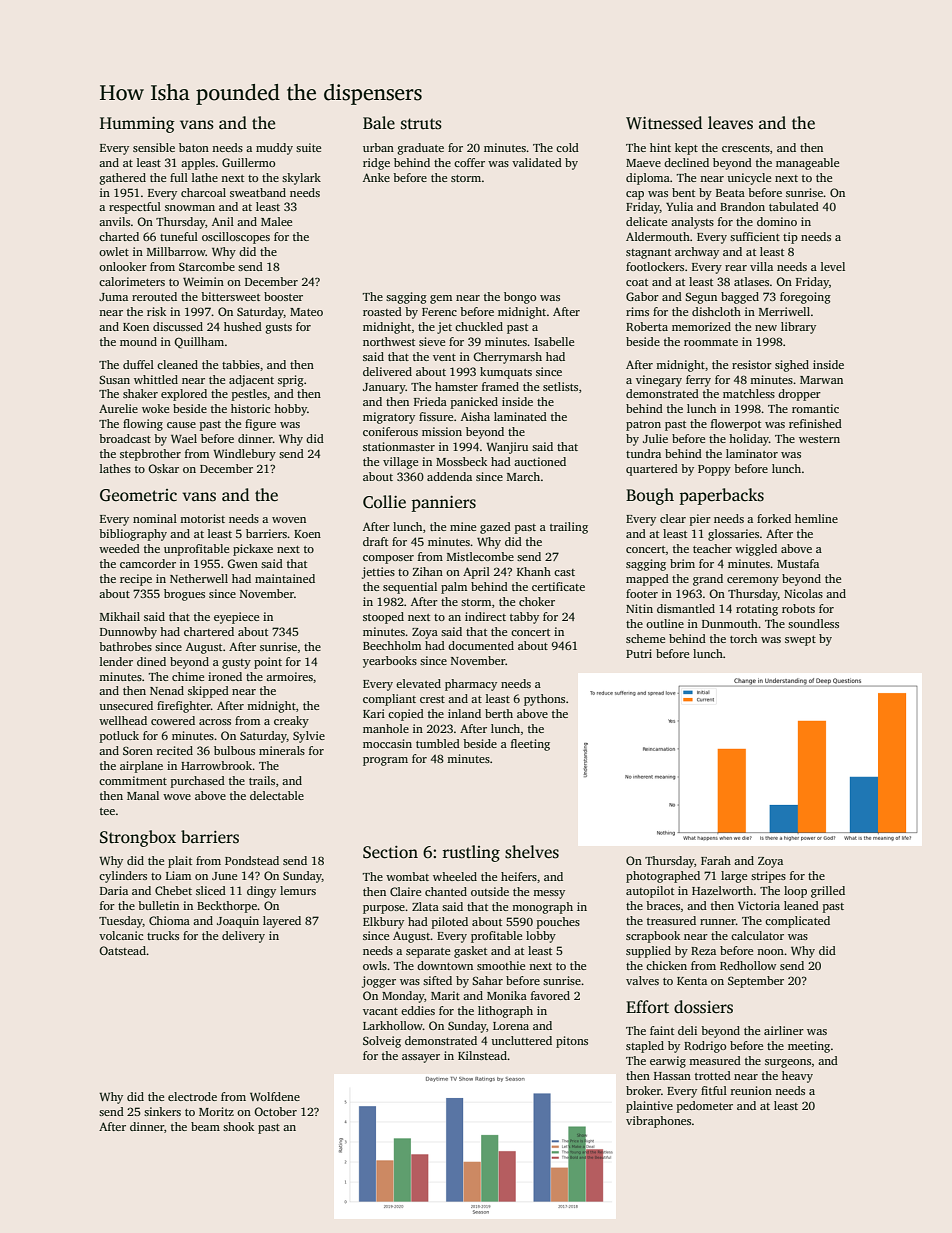  Describe the element at coordinates (495, 528) in the page. I see `gazed` at that location.
